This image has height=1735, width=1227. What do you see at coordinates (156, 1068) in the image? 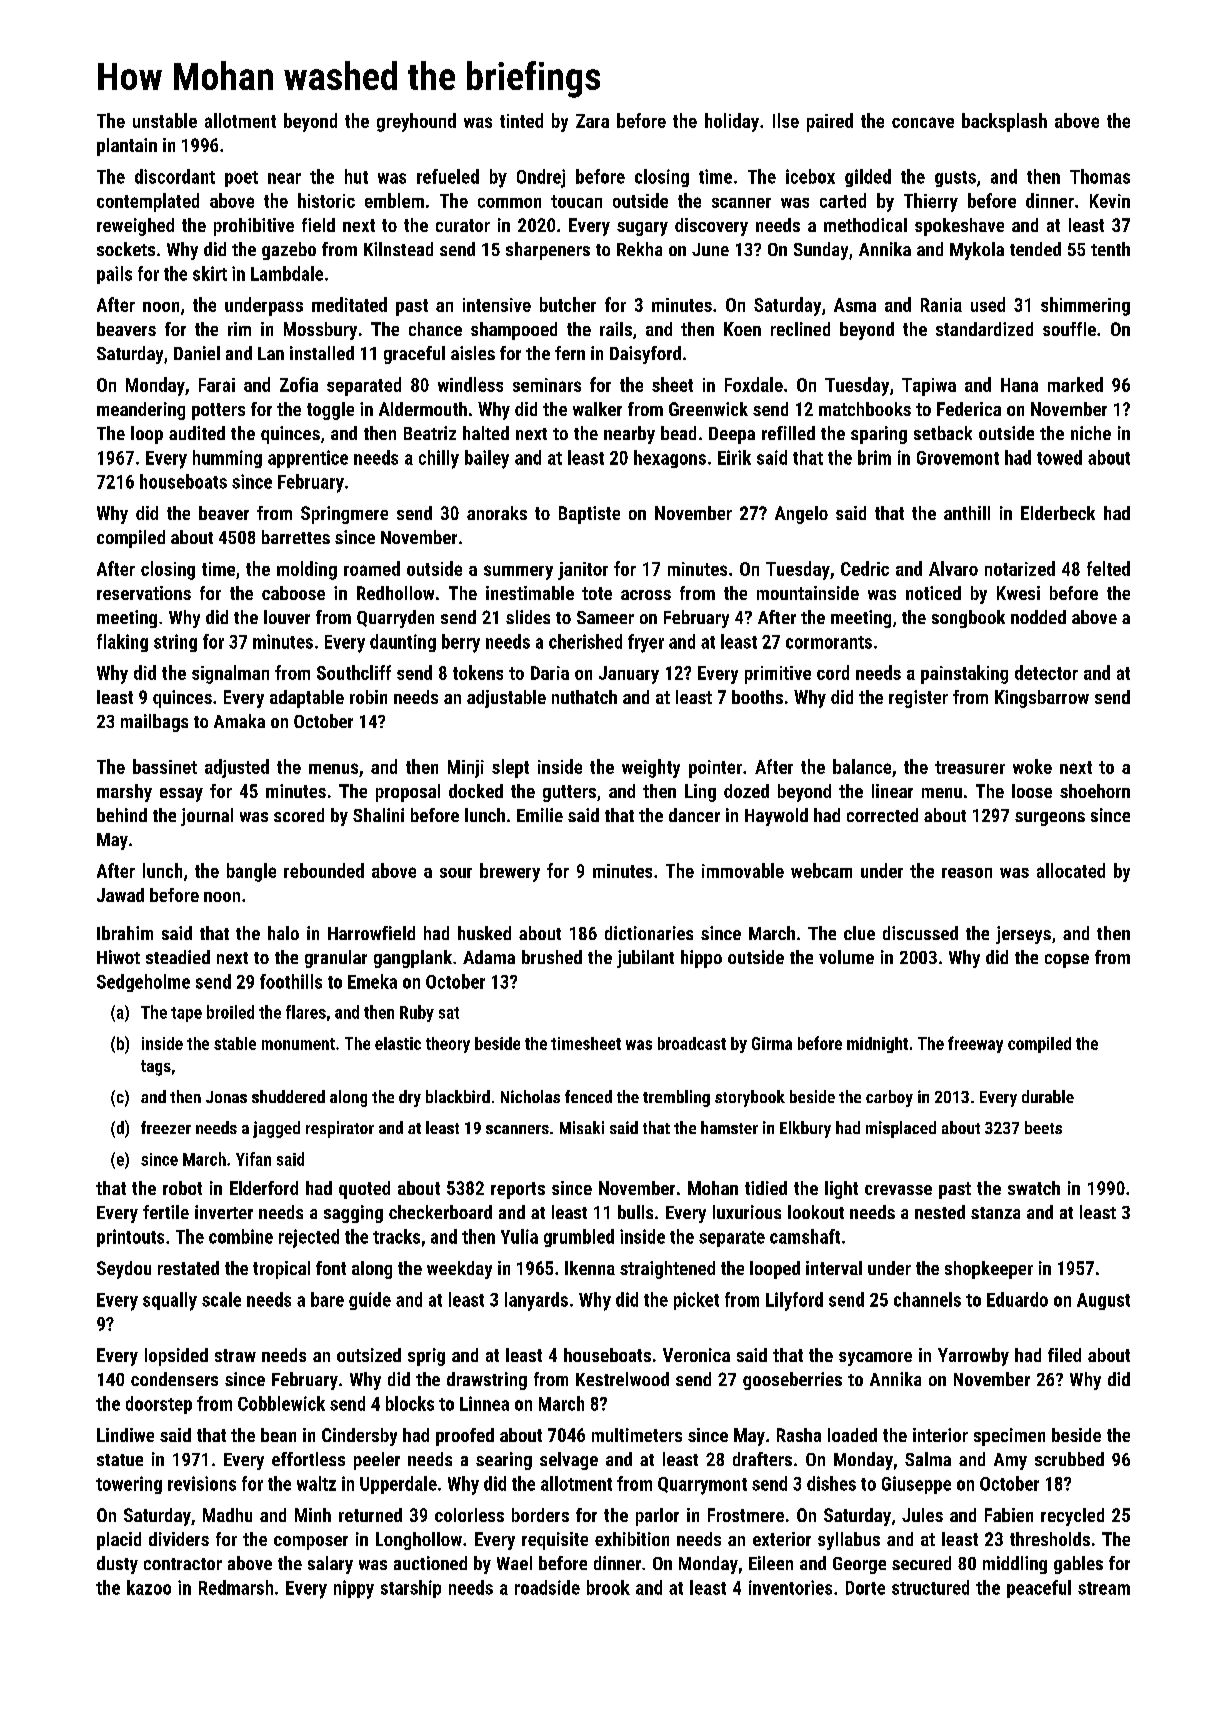
I see `tags` at bounding box center [156, 1068].
